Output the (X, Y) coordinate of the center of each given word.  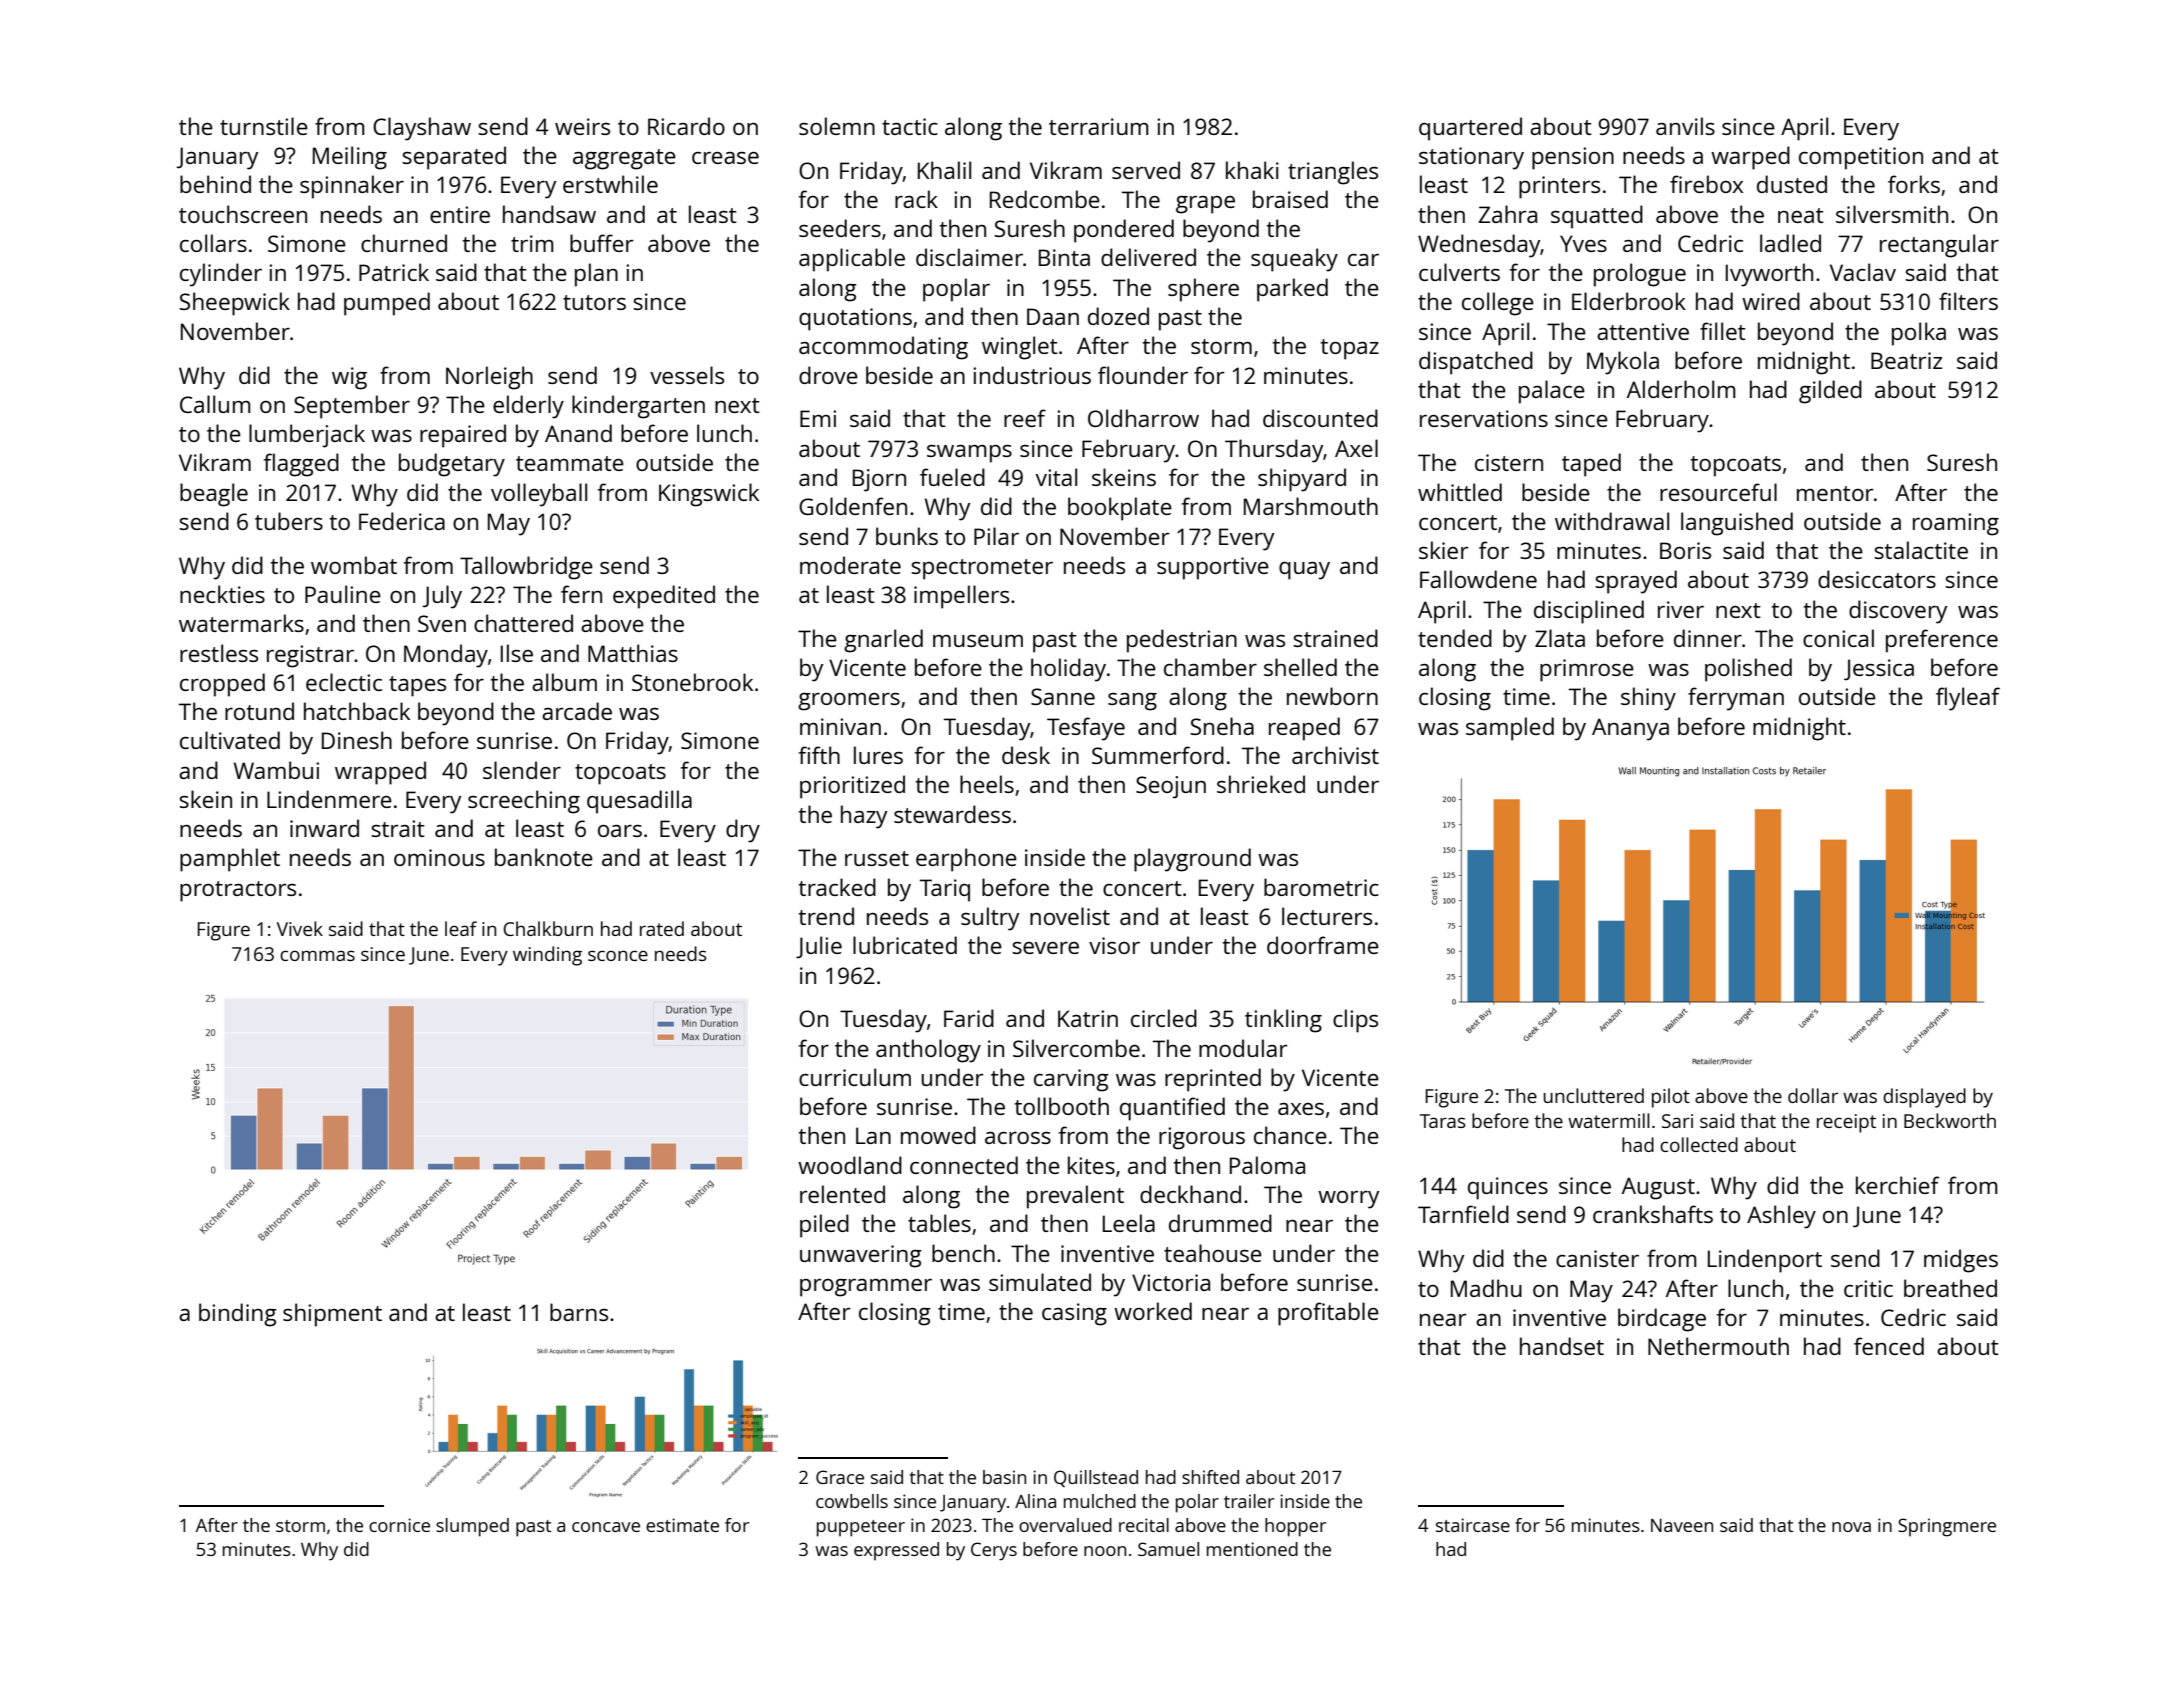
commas (317, 955)
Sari (1677, 1121)
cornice (399, 1525)
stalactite (1921, 550)
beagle (214, 495)
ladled (1790, 243)
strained (1335, 638)
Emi (818, 418)
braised (1290, 199)
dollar (1813, 1095)
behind (215, 184)
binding (238, 1315)
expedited (664, 597)
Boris (1685, 550)
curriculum (855, 1077)
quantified (1172, 1109)
